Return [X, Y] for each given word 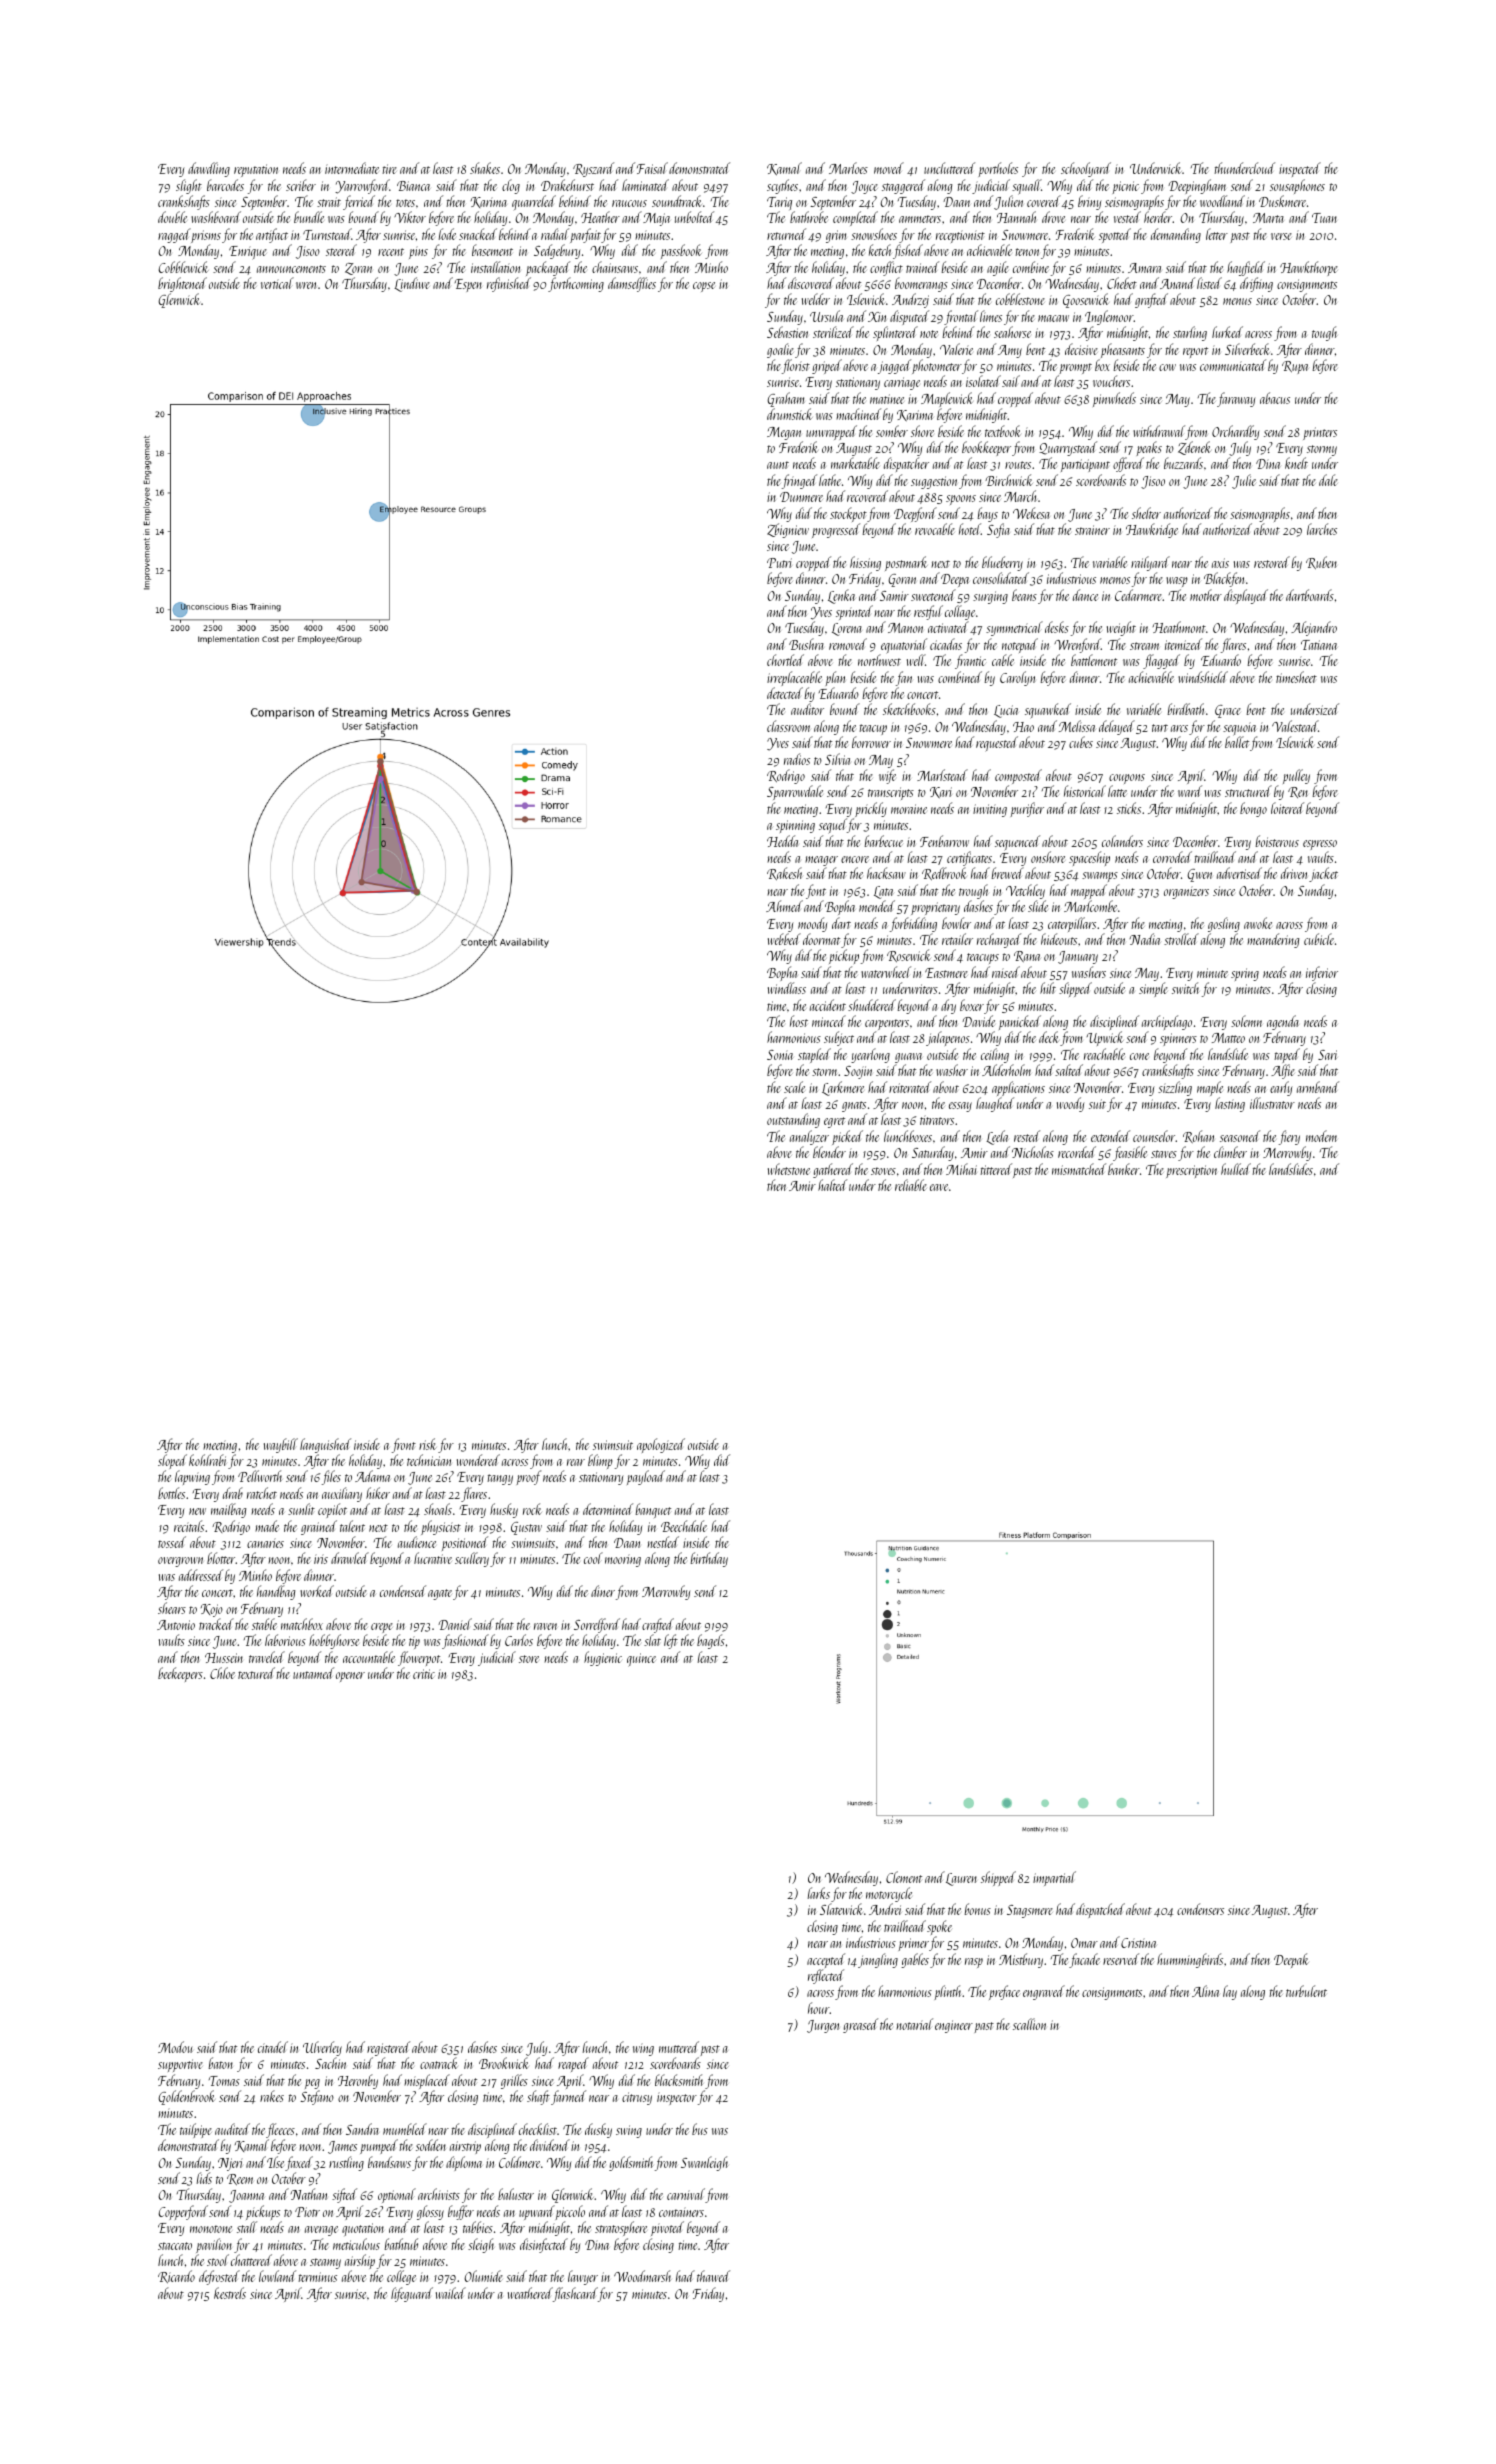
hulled [1236, 1169]
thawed [713, 2276]
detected [785, 693]
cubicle [1319, 939]
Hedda [782, 841]
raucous [629, 203]
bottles [171, 1493]
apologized [661, 1445]
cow [1167, 367]
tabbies [478, 2227]
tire [389, 169]
